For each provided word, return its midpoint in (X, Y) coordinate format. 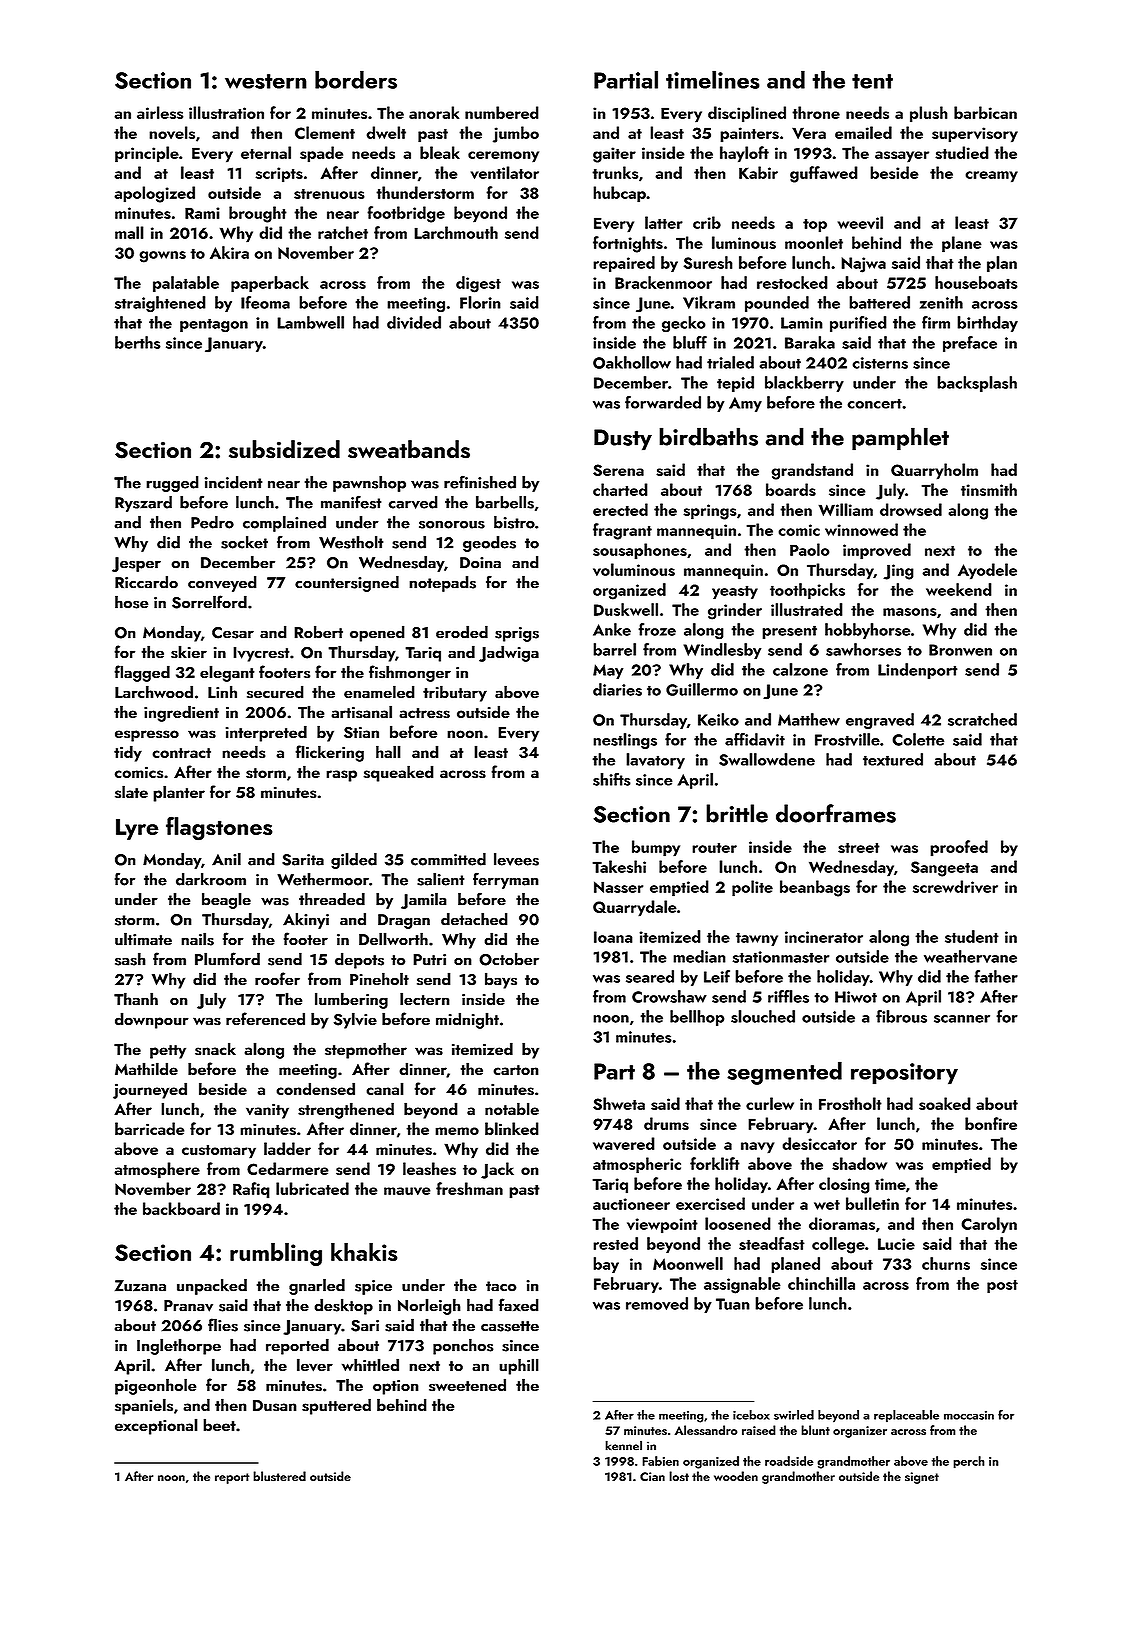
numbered (502, 112)
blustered (279, 1476)
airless (160, 112)
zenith (941, 302)
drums (666, 1123)
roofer (277, 978)
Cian (652, 1476)
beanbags (815, 888)
